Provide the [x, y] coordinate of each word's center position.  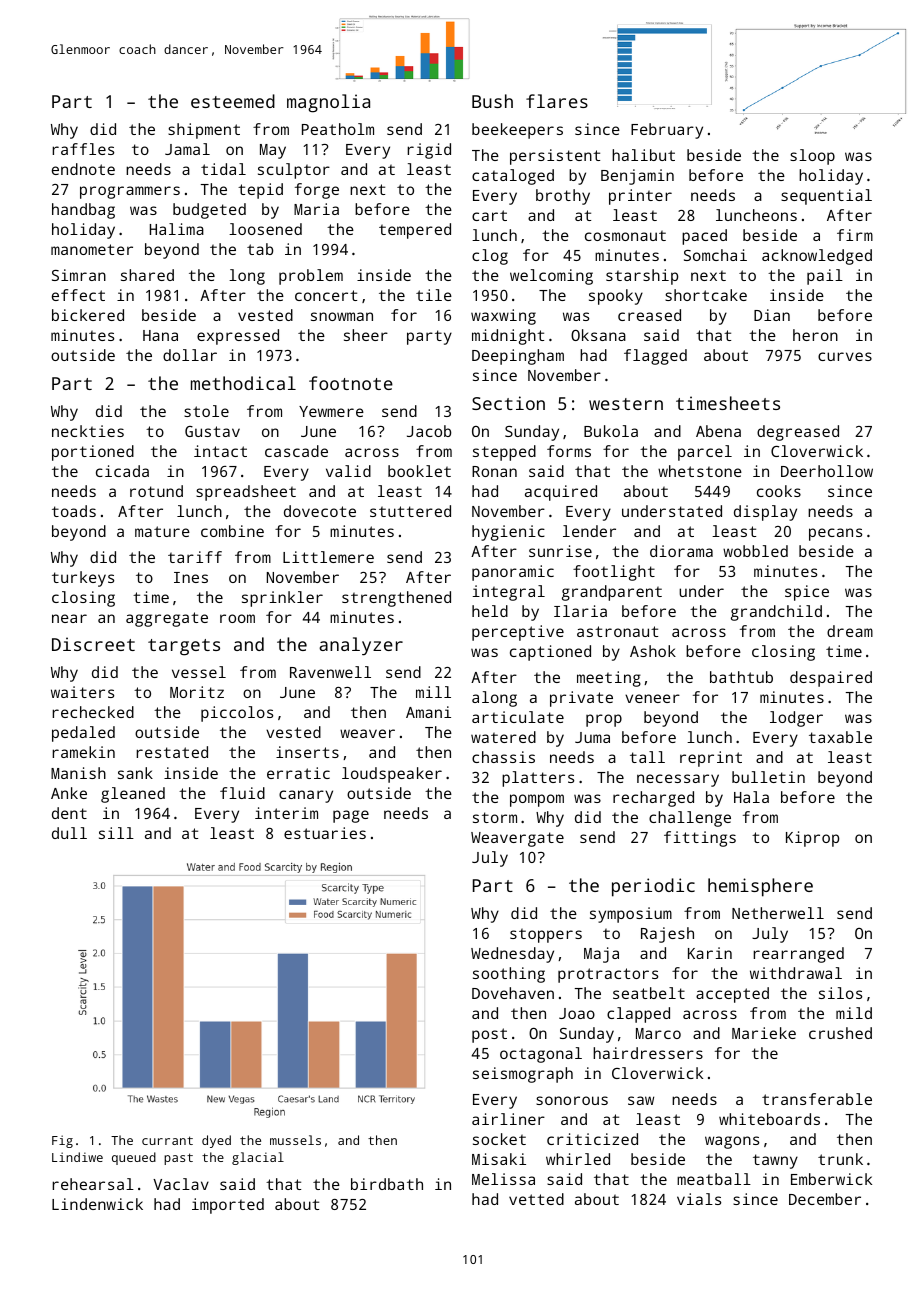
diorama [681, 551]
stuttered [410, 511]
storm [495, 817]
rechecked [93, 712]
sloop [812, 157]
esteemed [233, 101]
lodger [796, 719]
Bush [492, 101]
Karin [710, 953]
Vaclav [181, 1184]
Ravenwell [330, 672]
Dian [772, 315]
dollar [190, 355]
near [69, 618]
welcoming [551, 277]
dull [69, 833]
